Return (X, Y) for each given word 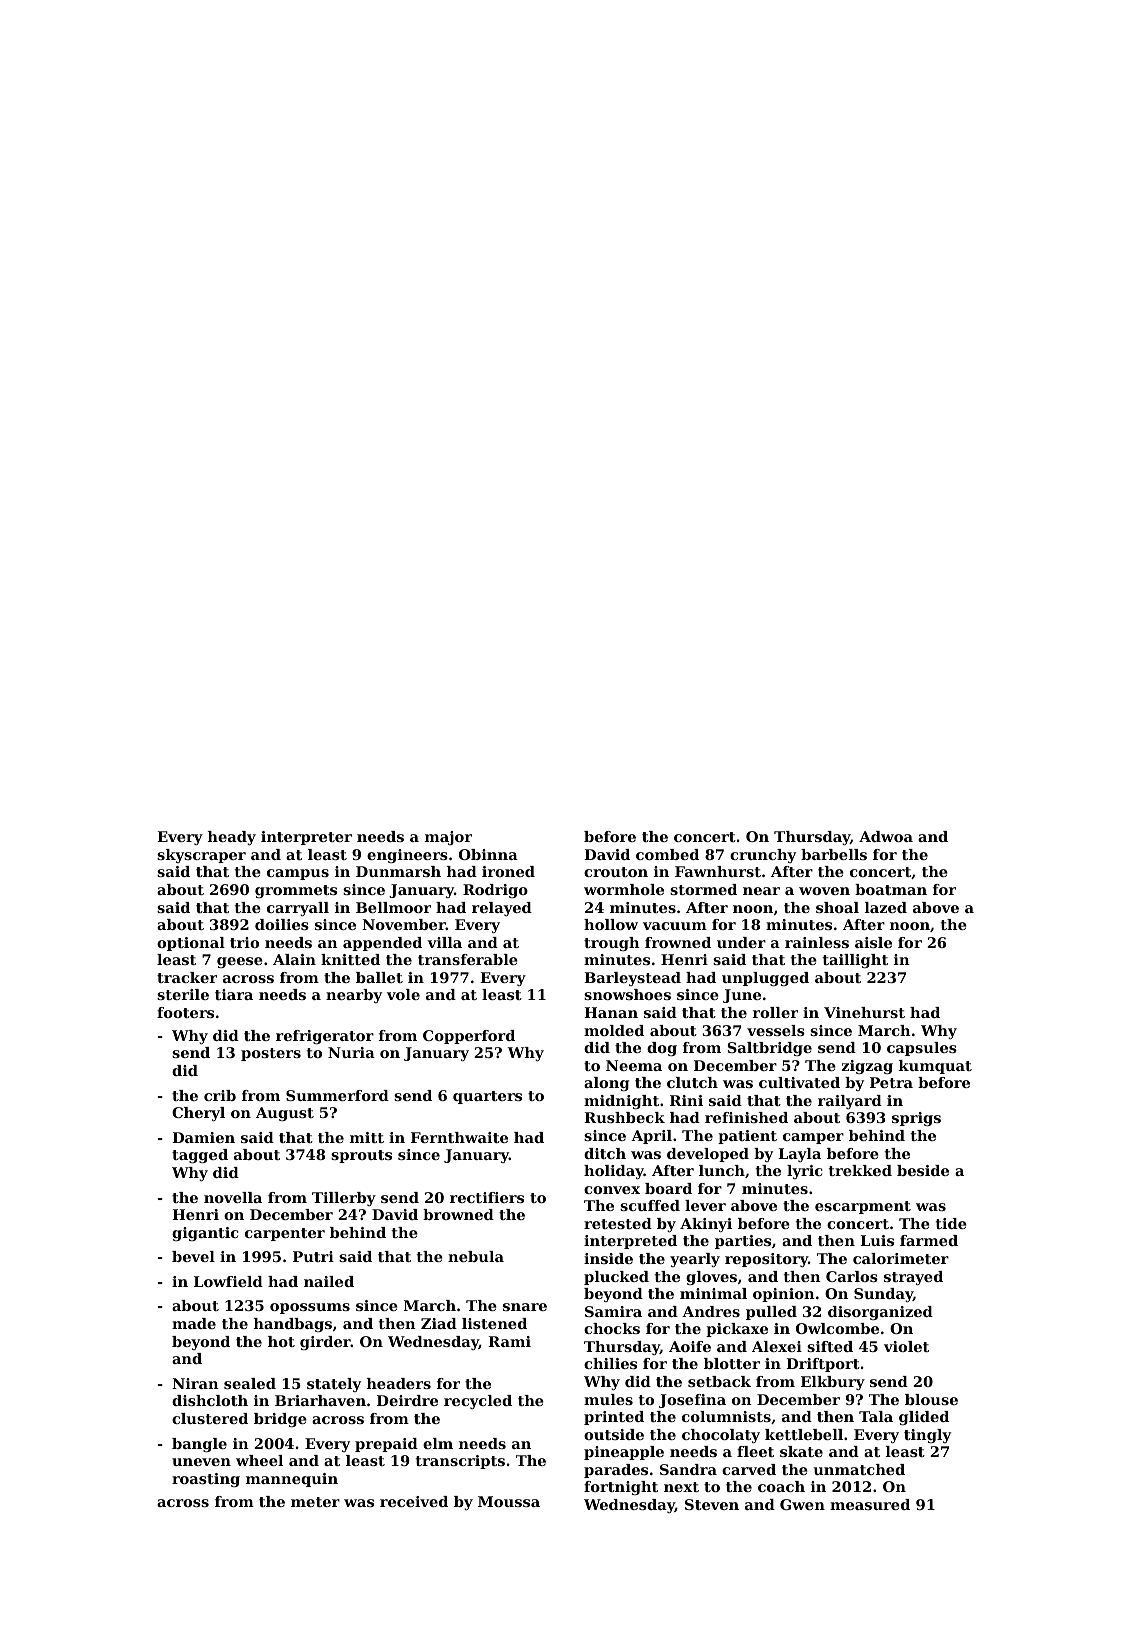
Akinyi (706, 1225)
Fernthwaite (459, 1137)
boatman (891, 889)
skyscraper (201, 856)
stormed (703, 889)
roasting (206, 1480)
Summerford (337, 1095)
